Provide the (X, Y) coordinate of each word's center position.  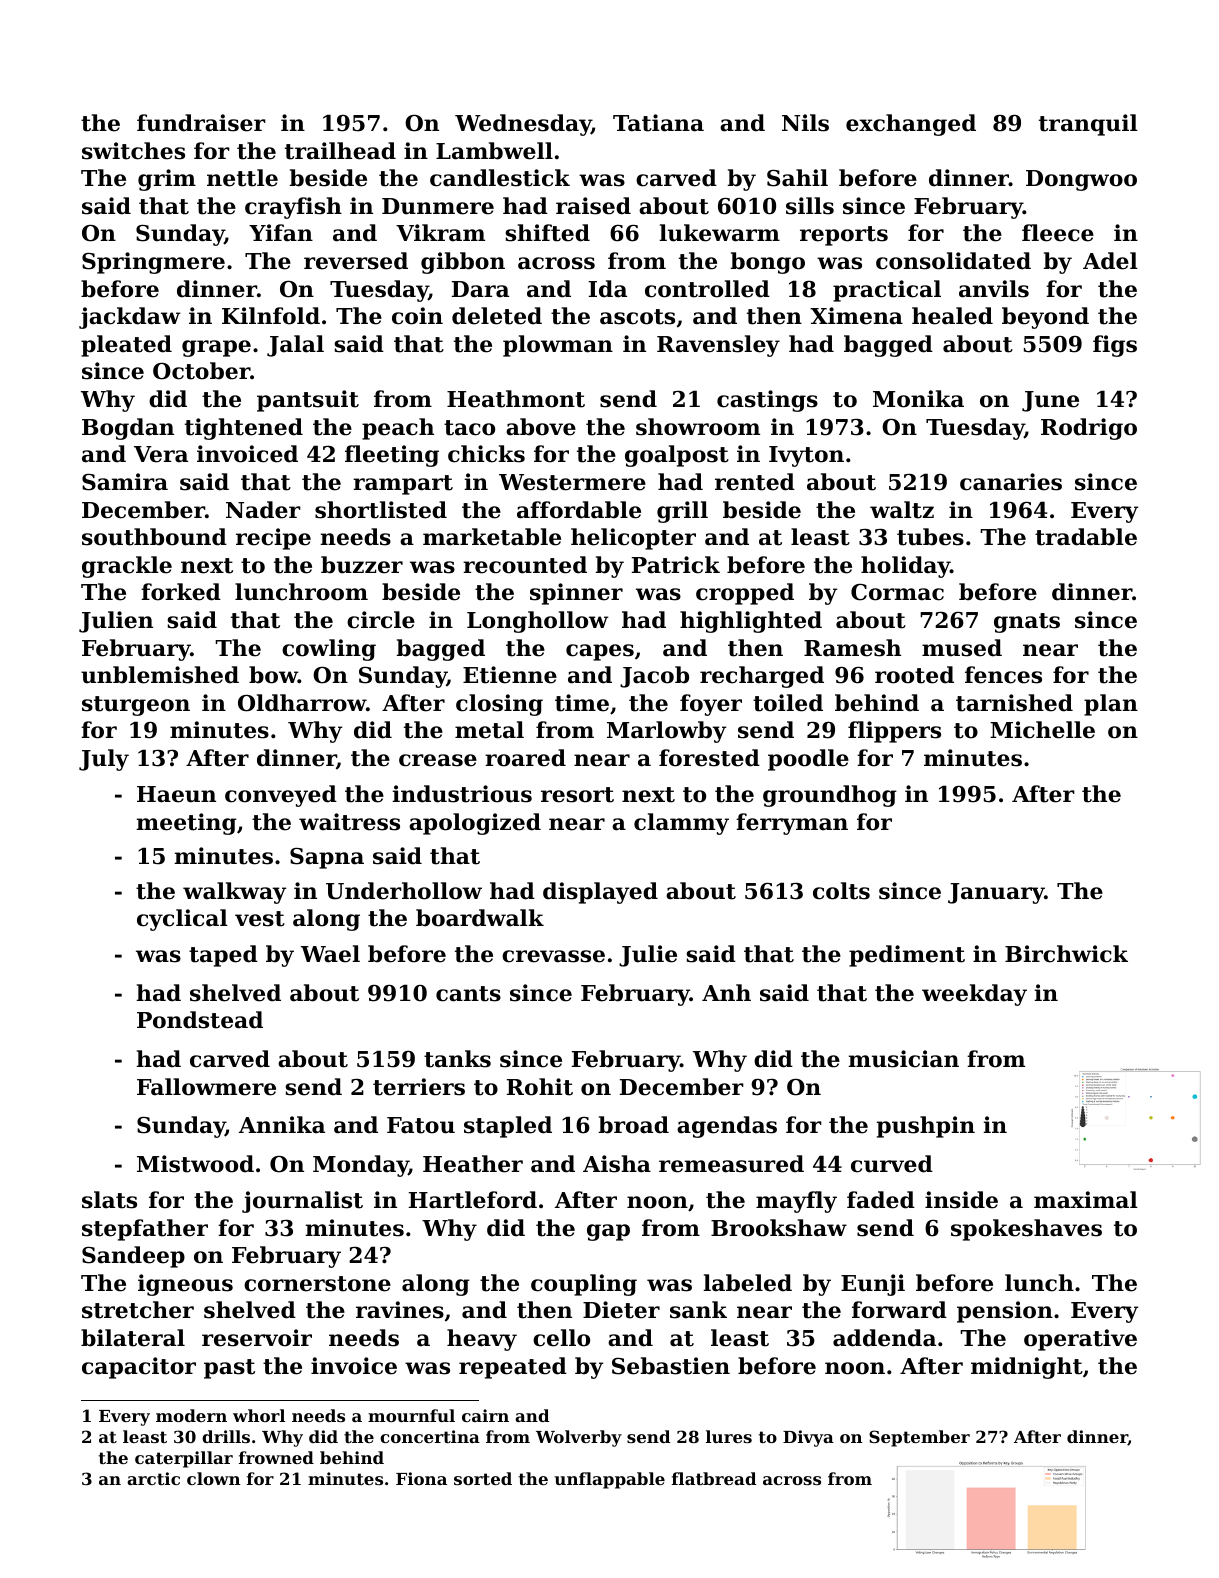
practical (887, 291)
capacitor (139, 1368)
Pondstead (200, 1020)
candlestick (500, 178)
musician (903, 1059)
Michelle (1042, 730)
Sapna (327, 858)
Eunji (873, 1285)
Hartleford (473, 1200)
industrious (462, 794)
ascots (637, 317)
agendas (727, 1127)
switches (133, 151)
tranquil (1088, 125)
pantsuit (308, 401)
